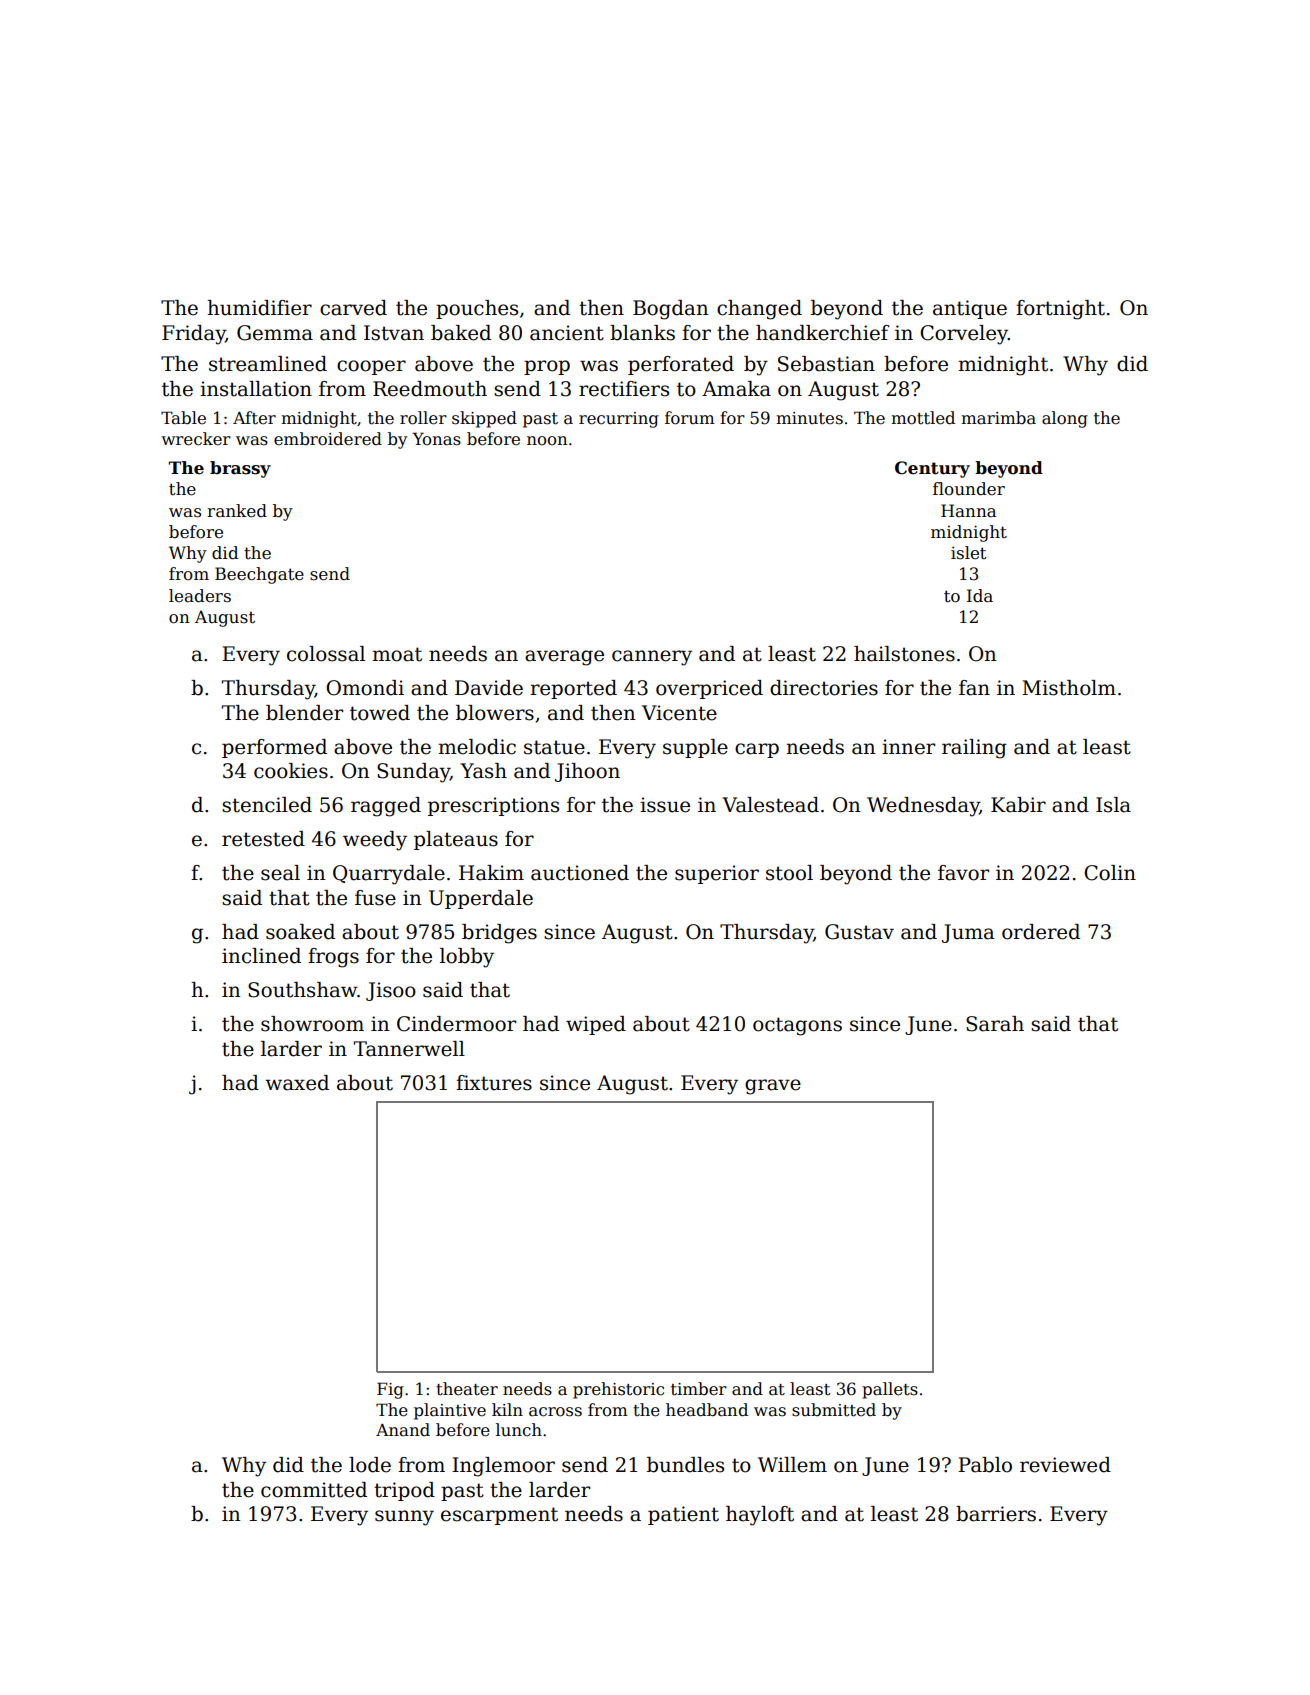  What do you see at coordinates (1069, 688) in the screenshot?
I see `Mistholm` at bounding box center [1069, 688].
